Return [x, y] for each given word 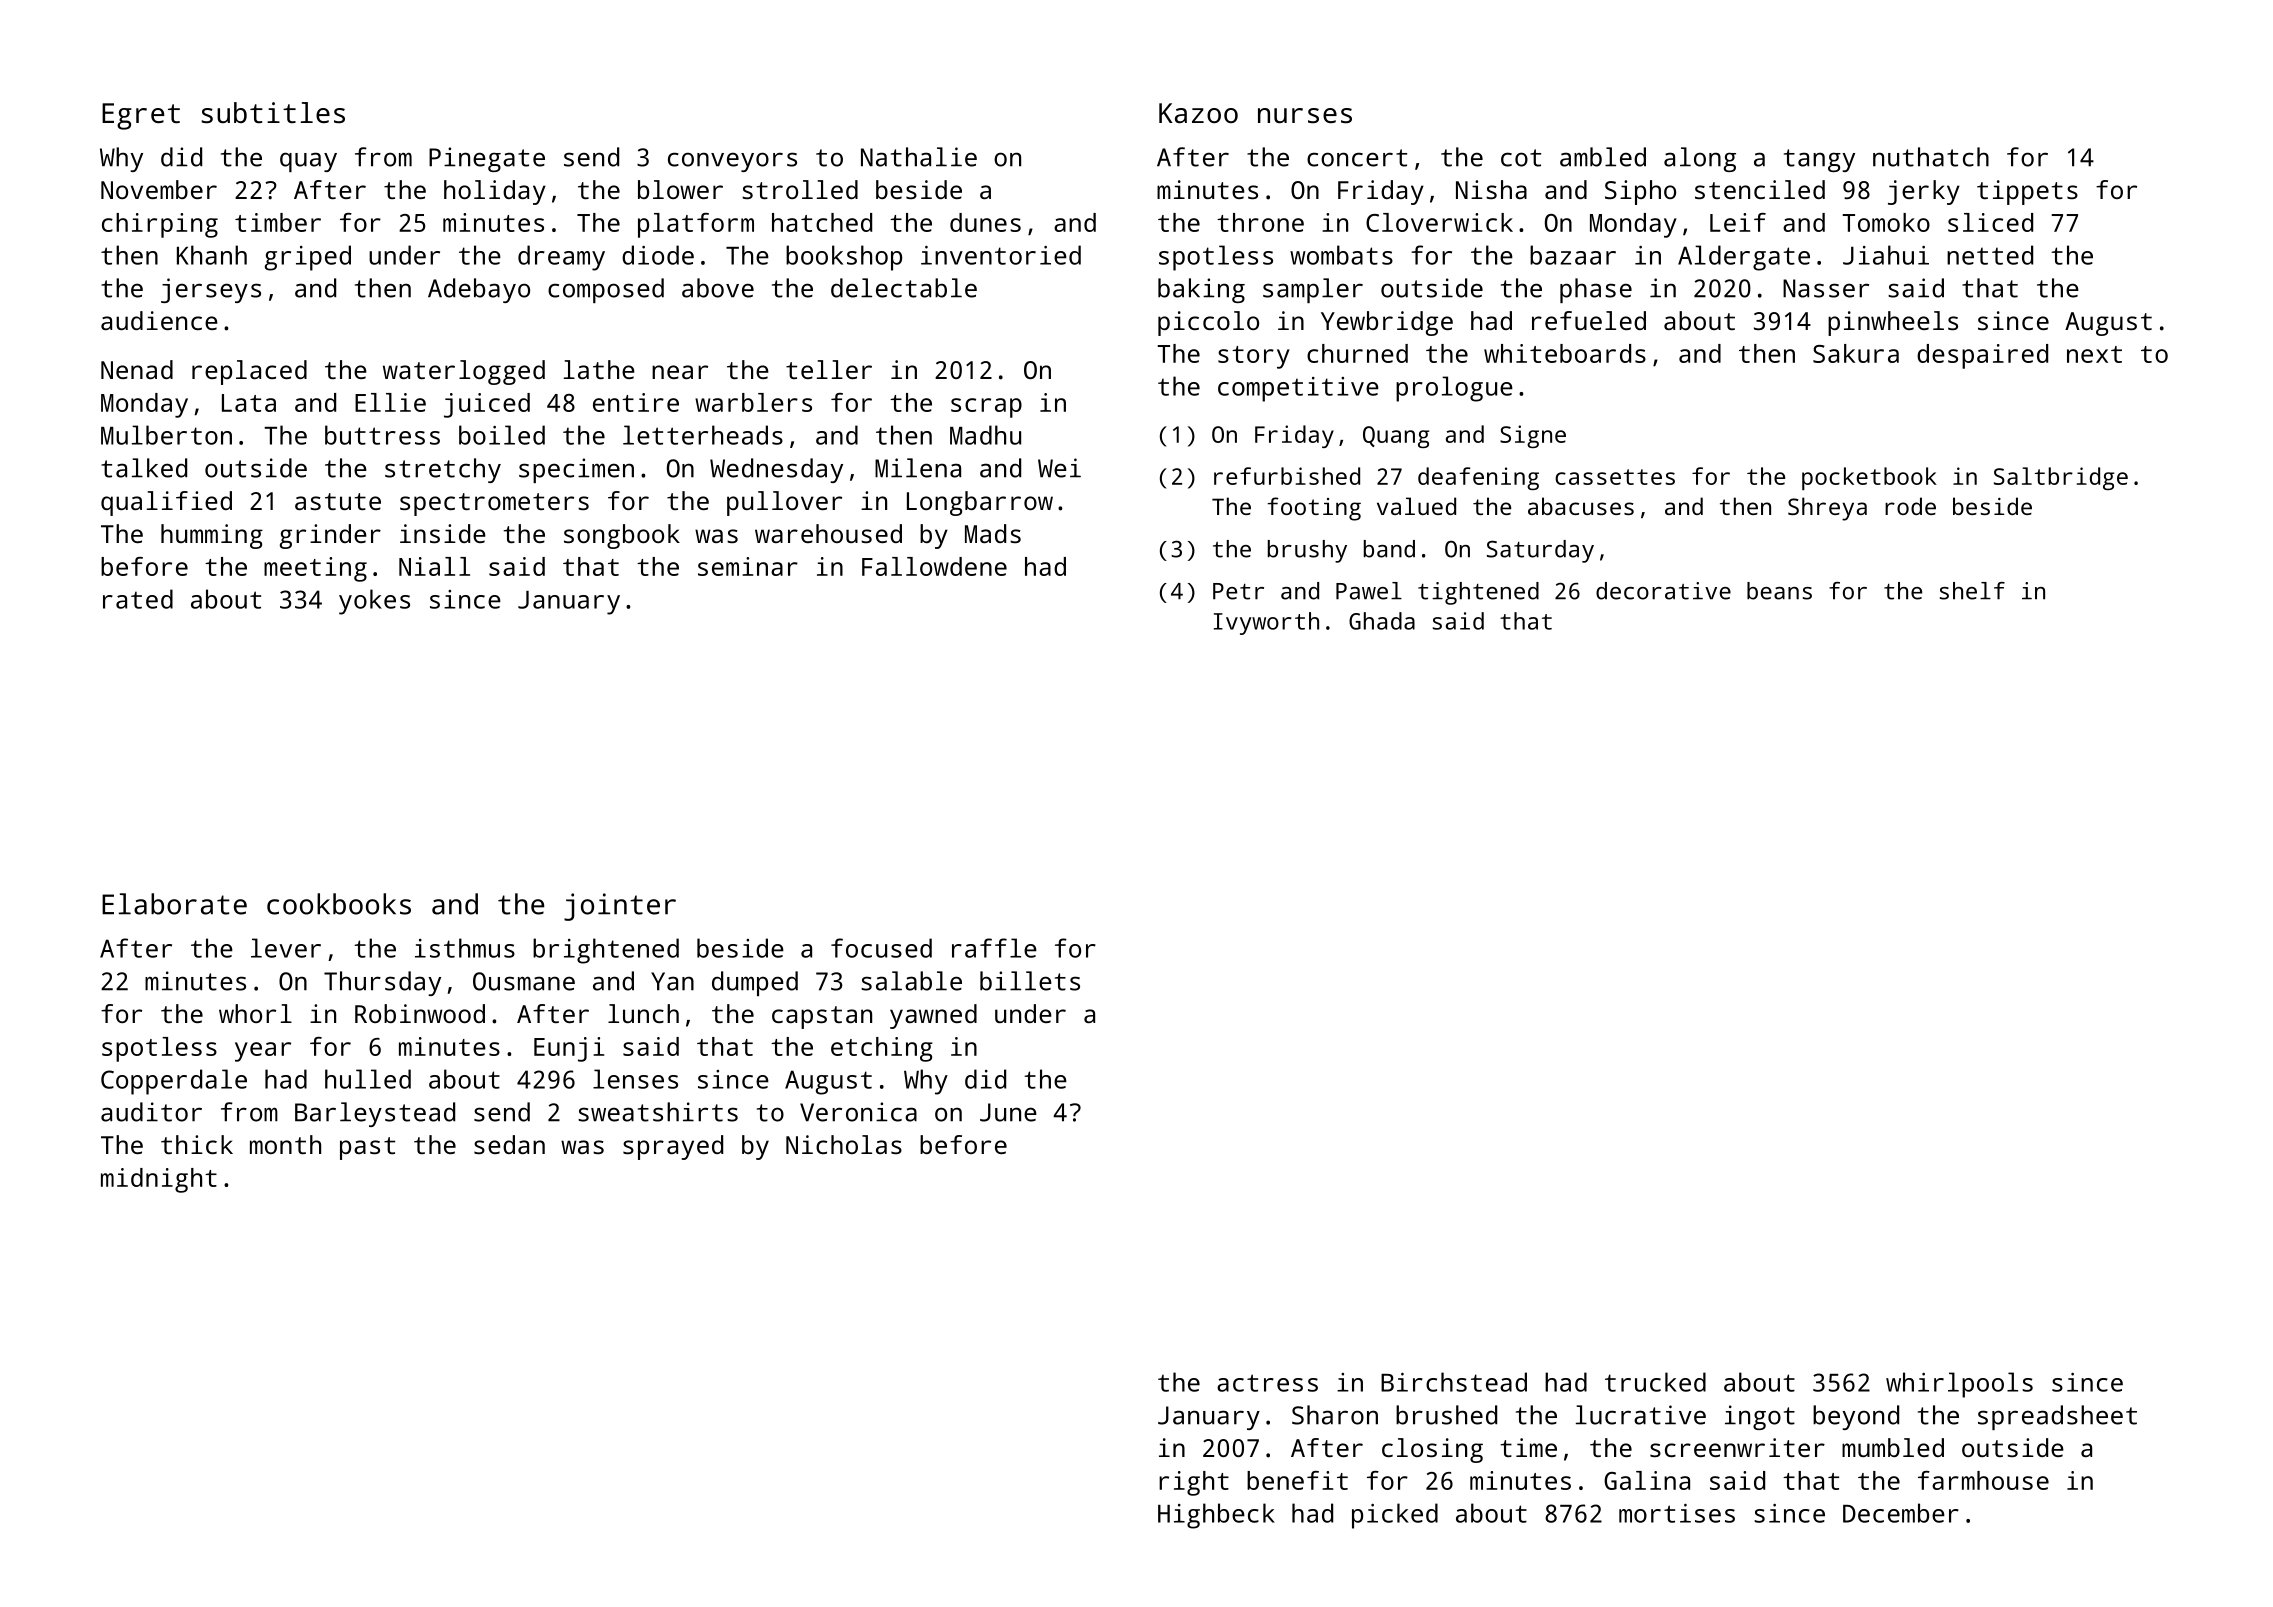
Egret [141, 116]
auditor [151, 1112]
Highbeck [1216, 1516]
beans [1779, 591]
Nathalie [919, 157]
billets [1030, 981]
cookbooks [339, 904]
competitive [1298, 389]
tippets [2027, 192]
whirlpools [1959, 1385]
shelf [1972, 591]
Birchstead [1454, 1382]
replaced [249, 372]
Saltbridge [2061, 478]
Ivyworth [1266, 623]
